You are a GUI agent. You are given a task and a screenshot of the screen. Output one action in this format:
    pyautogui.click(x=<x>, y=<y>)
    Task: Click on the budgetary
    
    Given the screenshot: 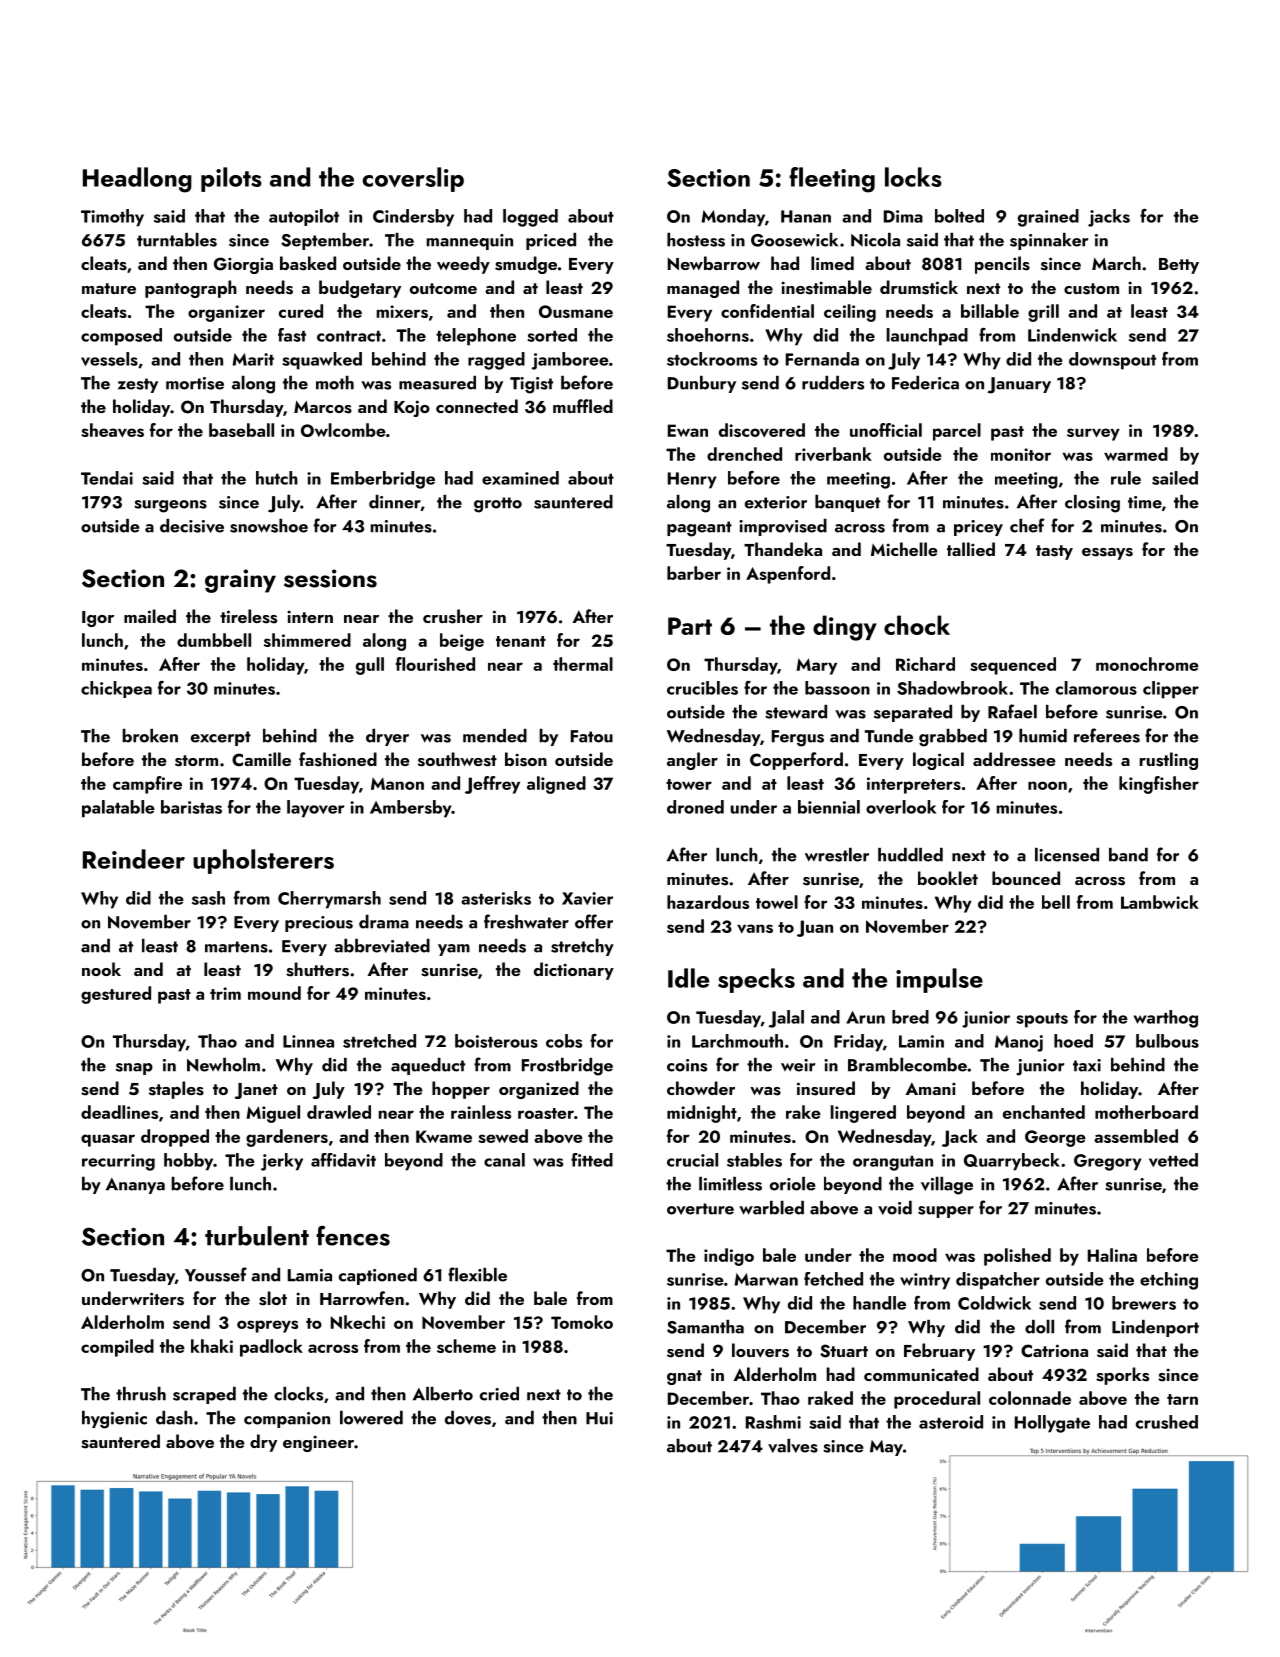 What is the action you would take?
    pyautogui.click(x=360, y=289)
